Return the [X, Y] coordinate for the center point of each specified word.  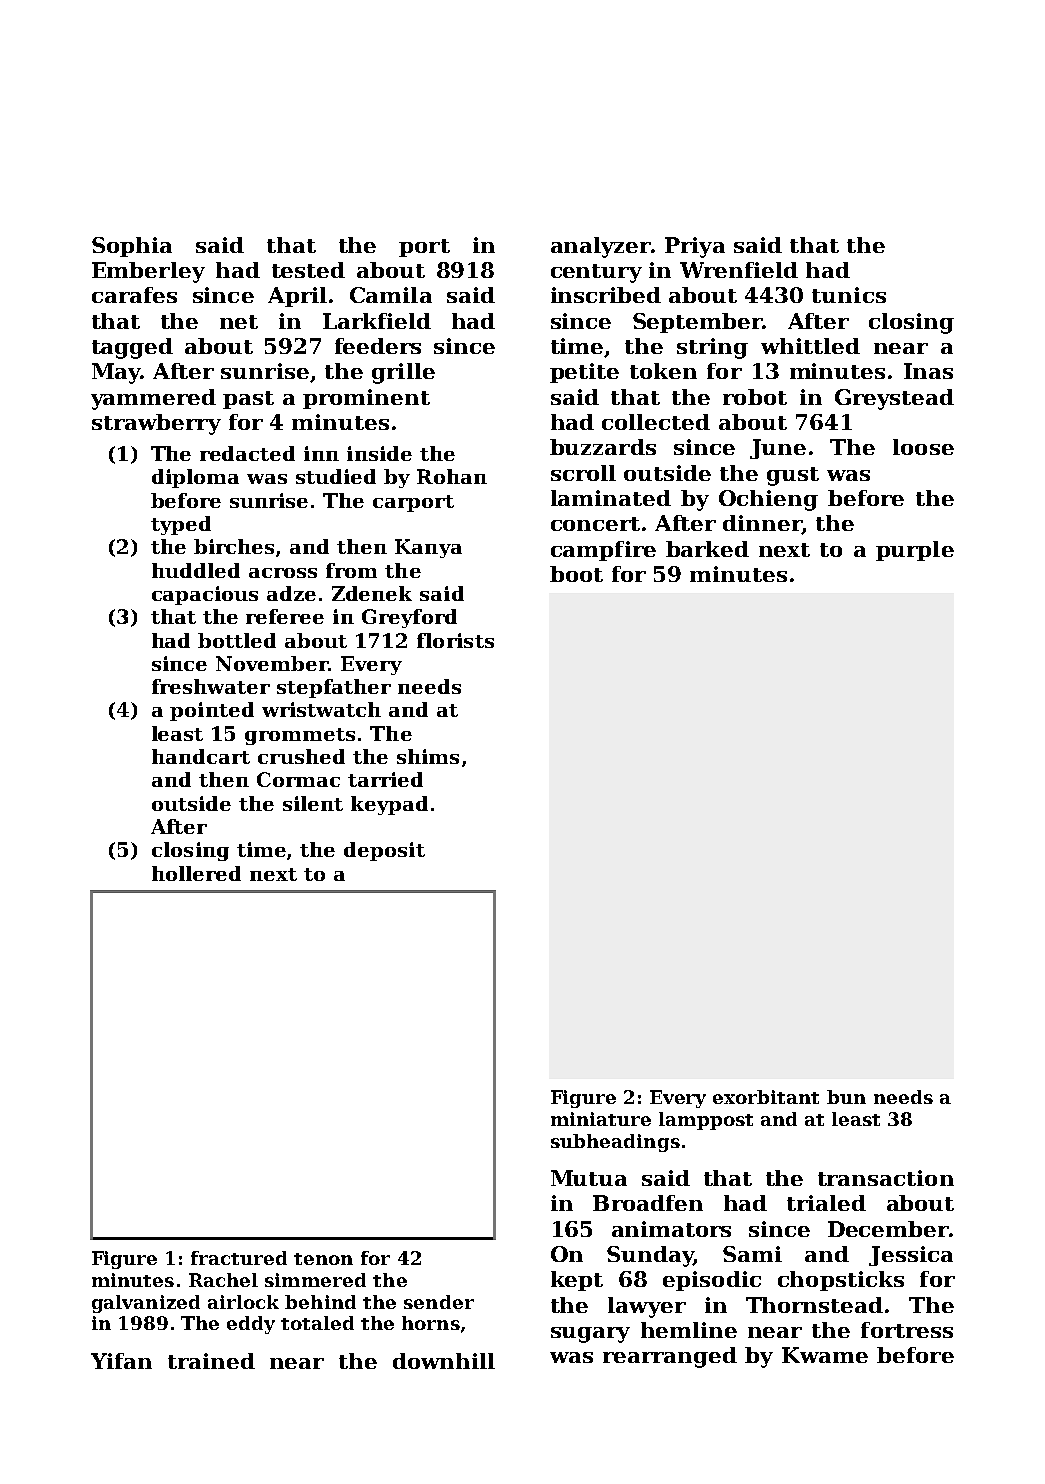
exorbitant [766, 1097]
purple [915, 551]
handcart [201, 756]
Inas [928, 371]
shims [428, 756]
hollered [196, 873]
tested [308, 270]
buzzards [603, 447]
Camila [391, 295]
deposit [384, 851]
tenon [323, 1259]
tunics [849, 295]
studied [336, 476]
